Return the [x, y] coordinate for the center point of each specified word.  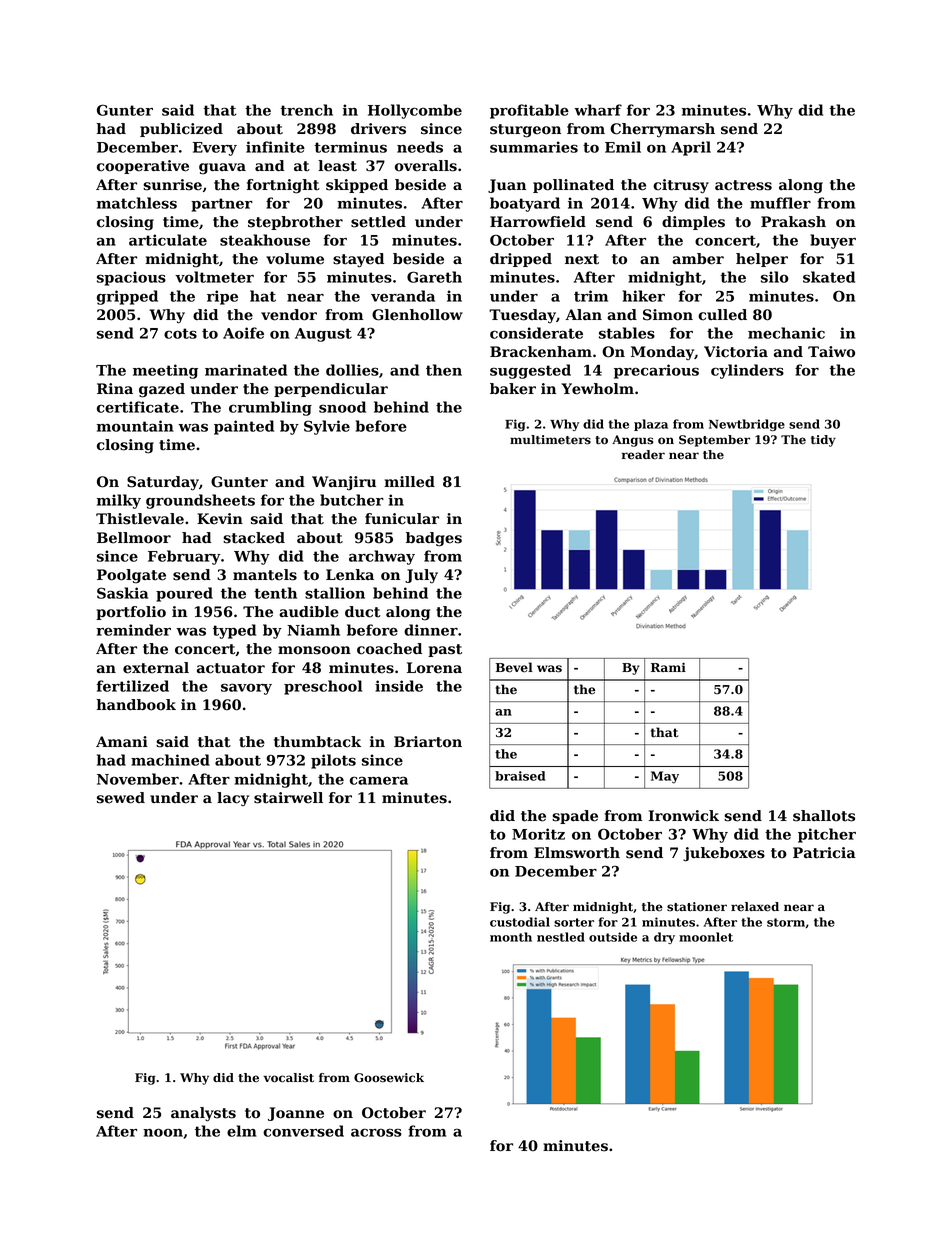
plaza [651, 425]
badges [434, 539]
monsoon [314, 650]
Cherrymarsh [662, 130]
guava [222, 169]
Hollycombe [415, 111]
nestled [561, 937]
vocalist [289, 1078]
